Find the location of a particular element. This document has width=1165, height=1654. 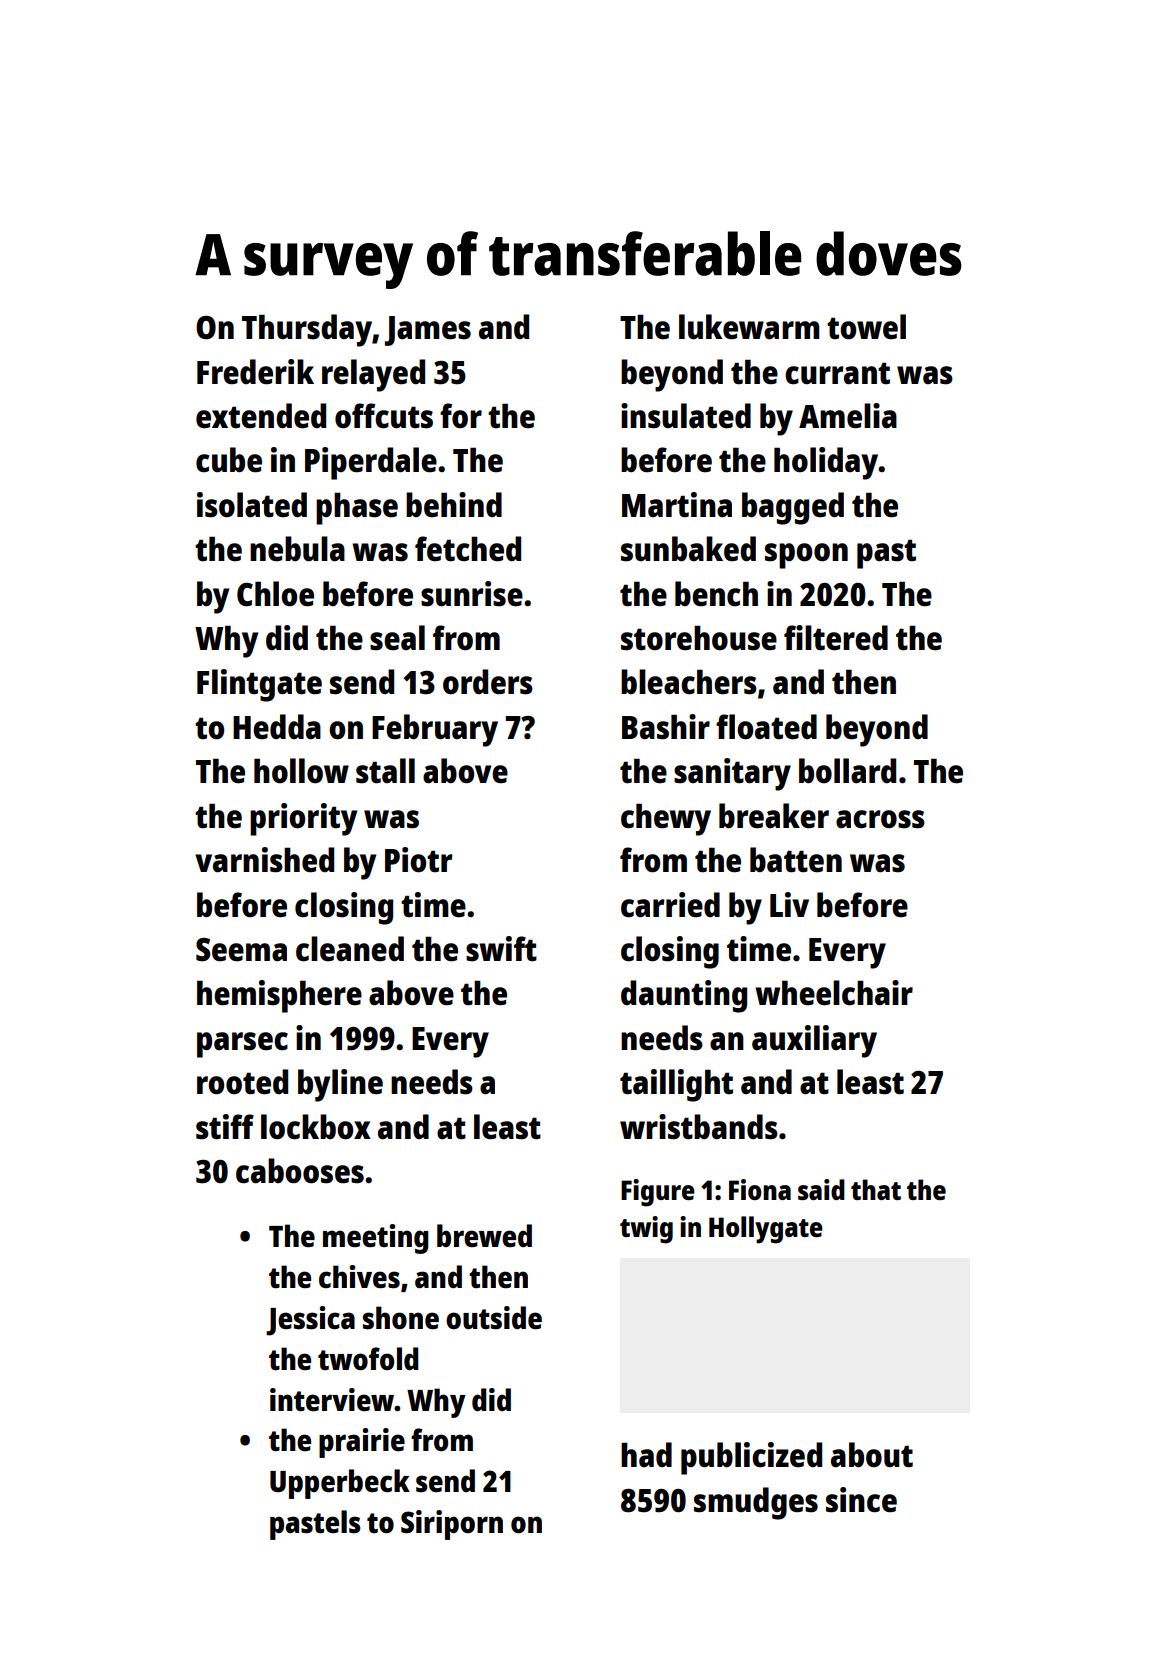

Siriporn is located at coordinates (452, 1525).
